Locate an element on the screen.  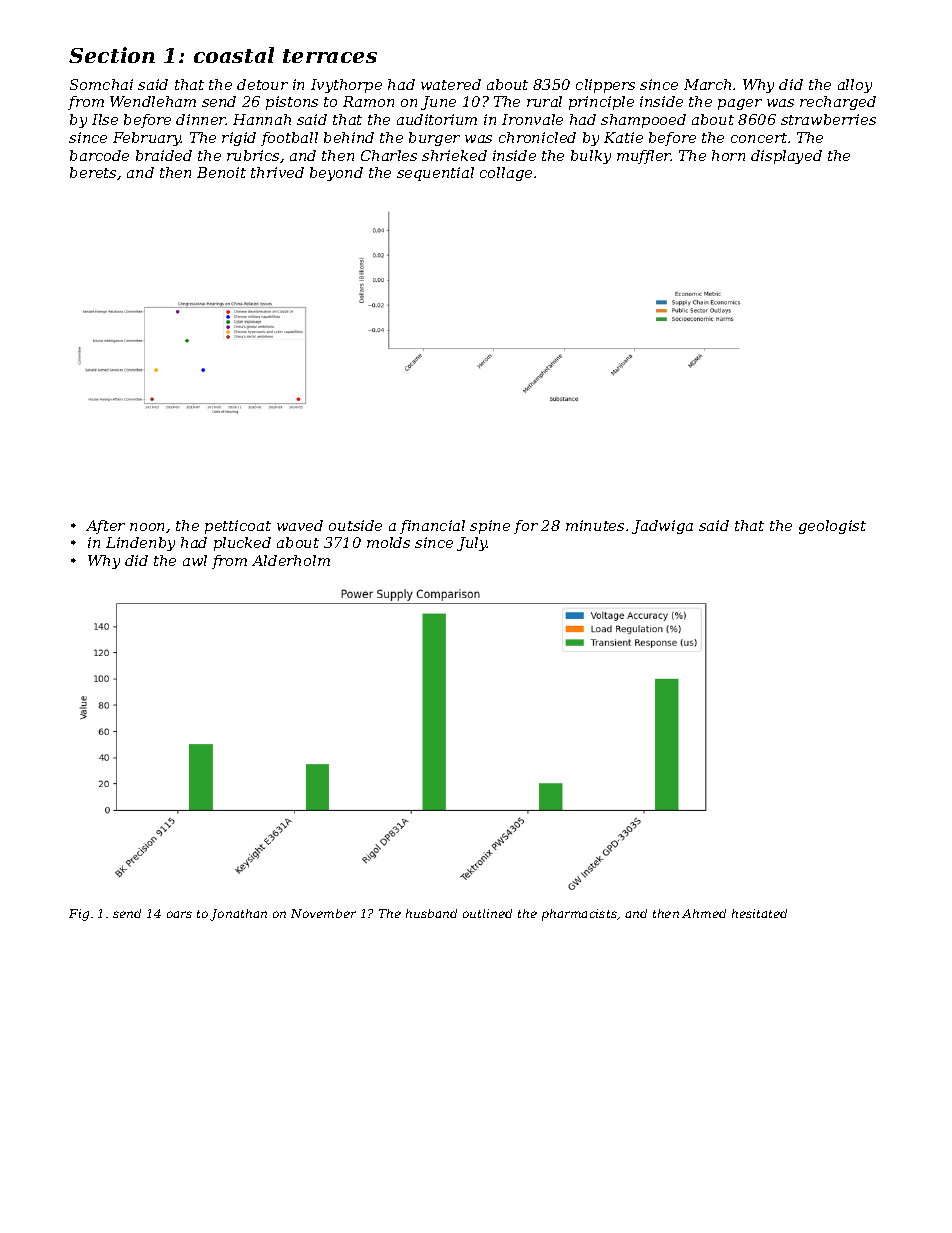
outside is located at coordinates (355, 525).
